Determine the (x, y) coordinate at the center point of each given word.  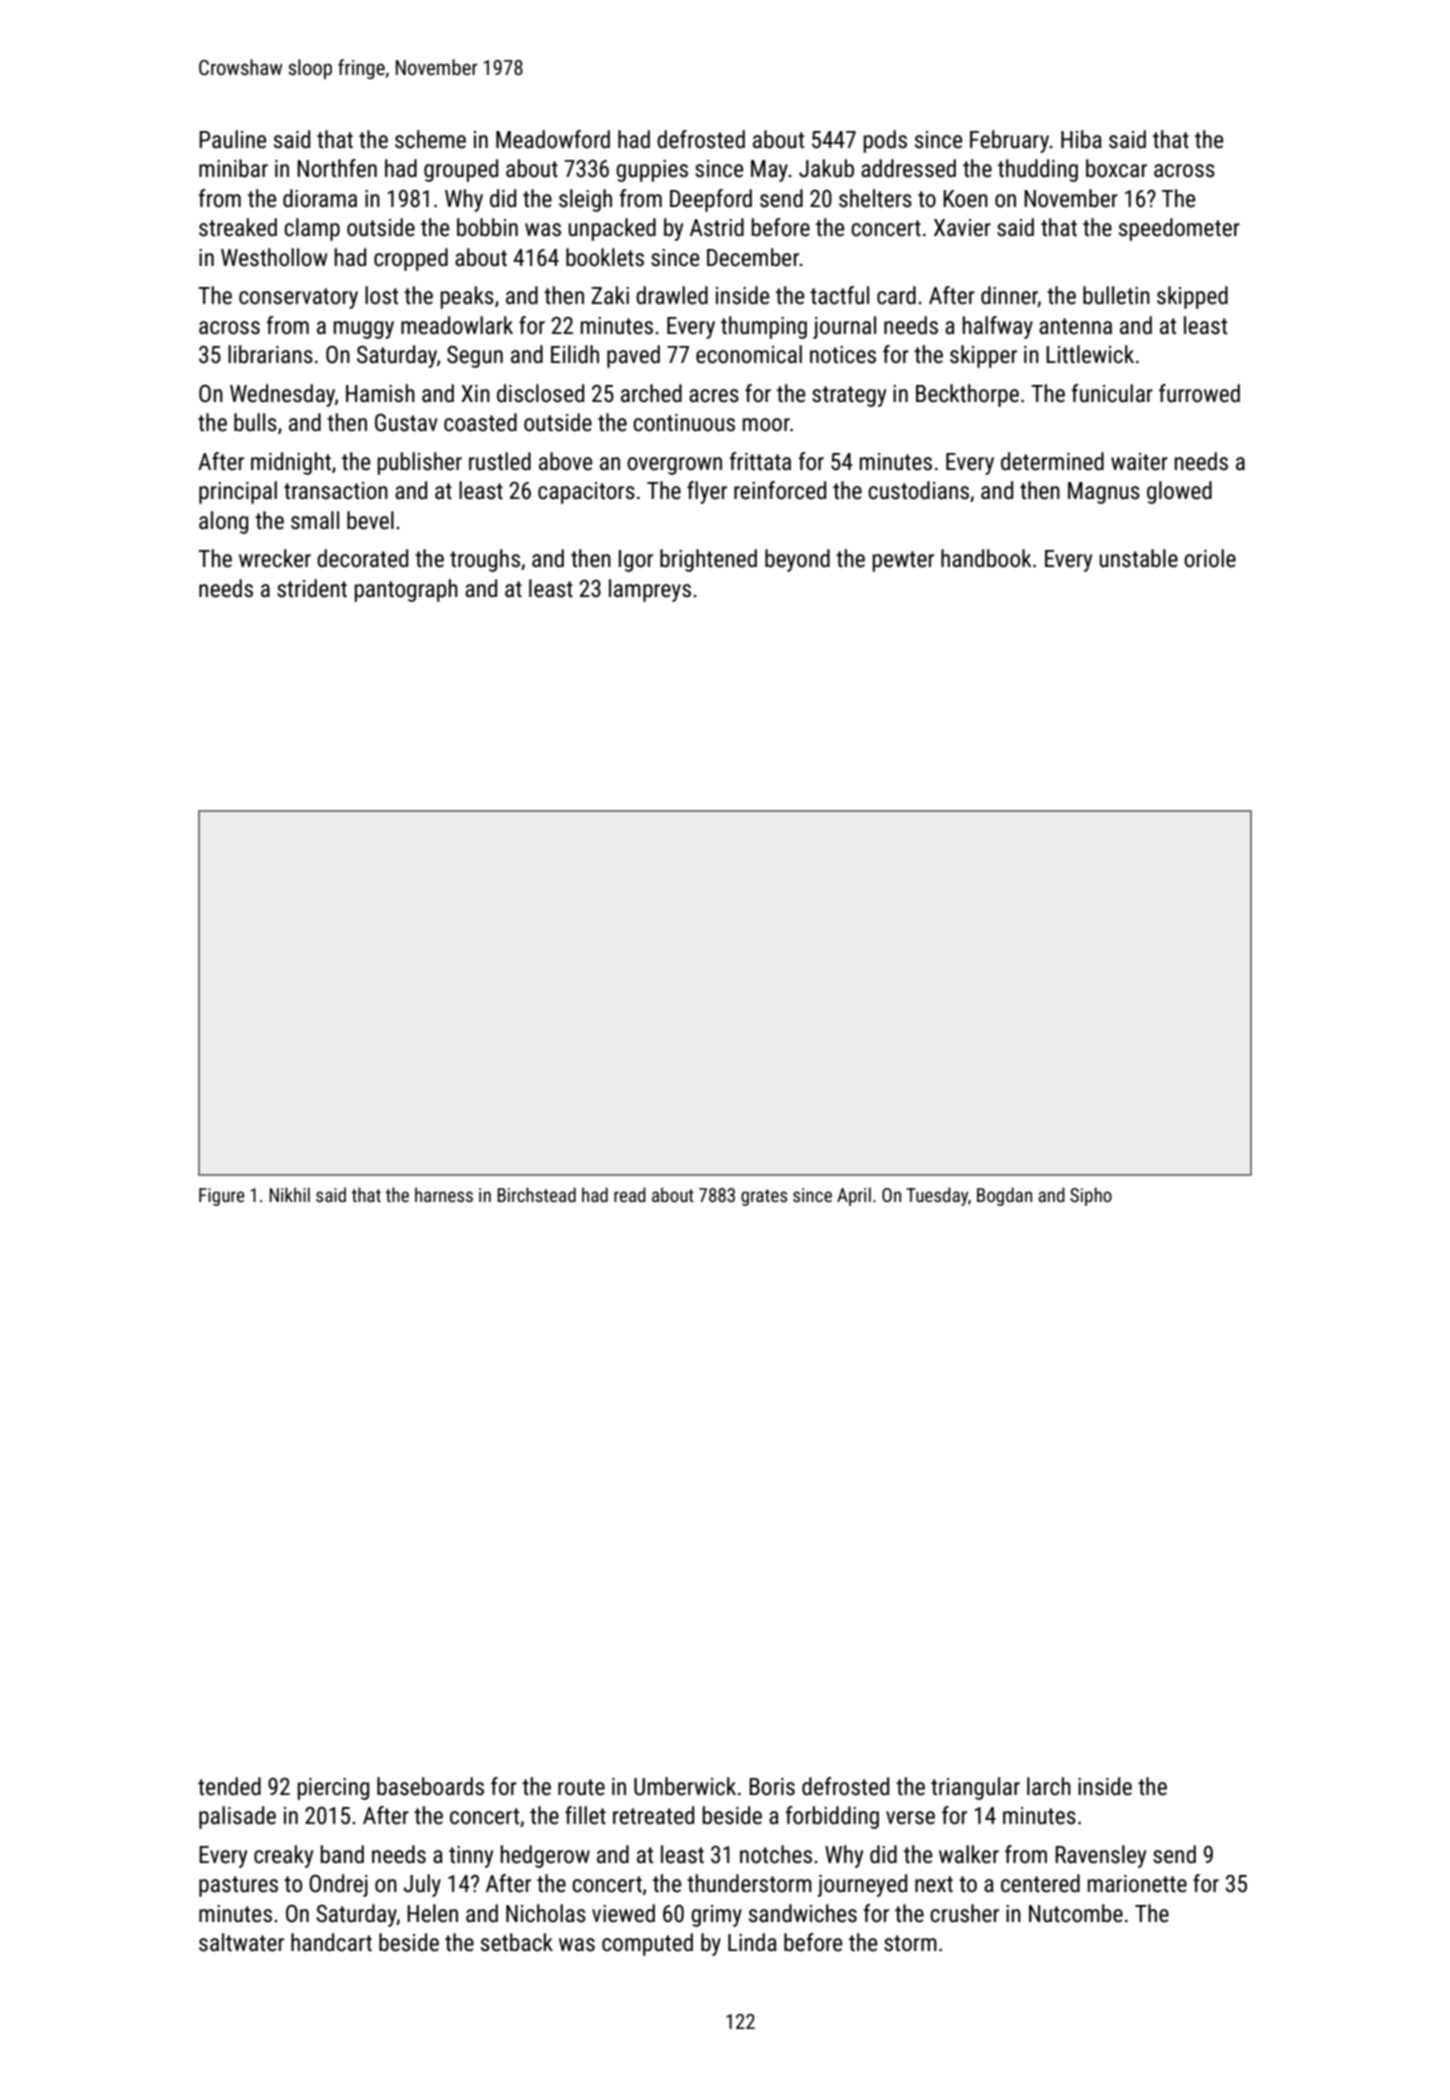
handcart (331, 1942)
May (769, 171)
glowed (1179, 492)
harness (444, 1194)
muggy (364, 330)
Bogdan (1004, 1196)
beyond (797, 560)
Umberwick (685, 1786)
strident (312, 588)
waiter (1139, 462)
